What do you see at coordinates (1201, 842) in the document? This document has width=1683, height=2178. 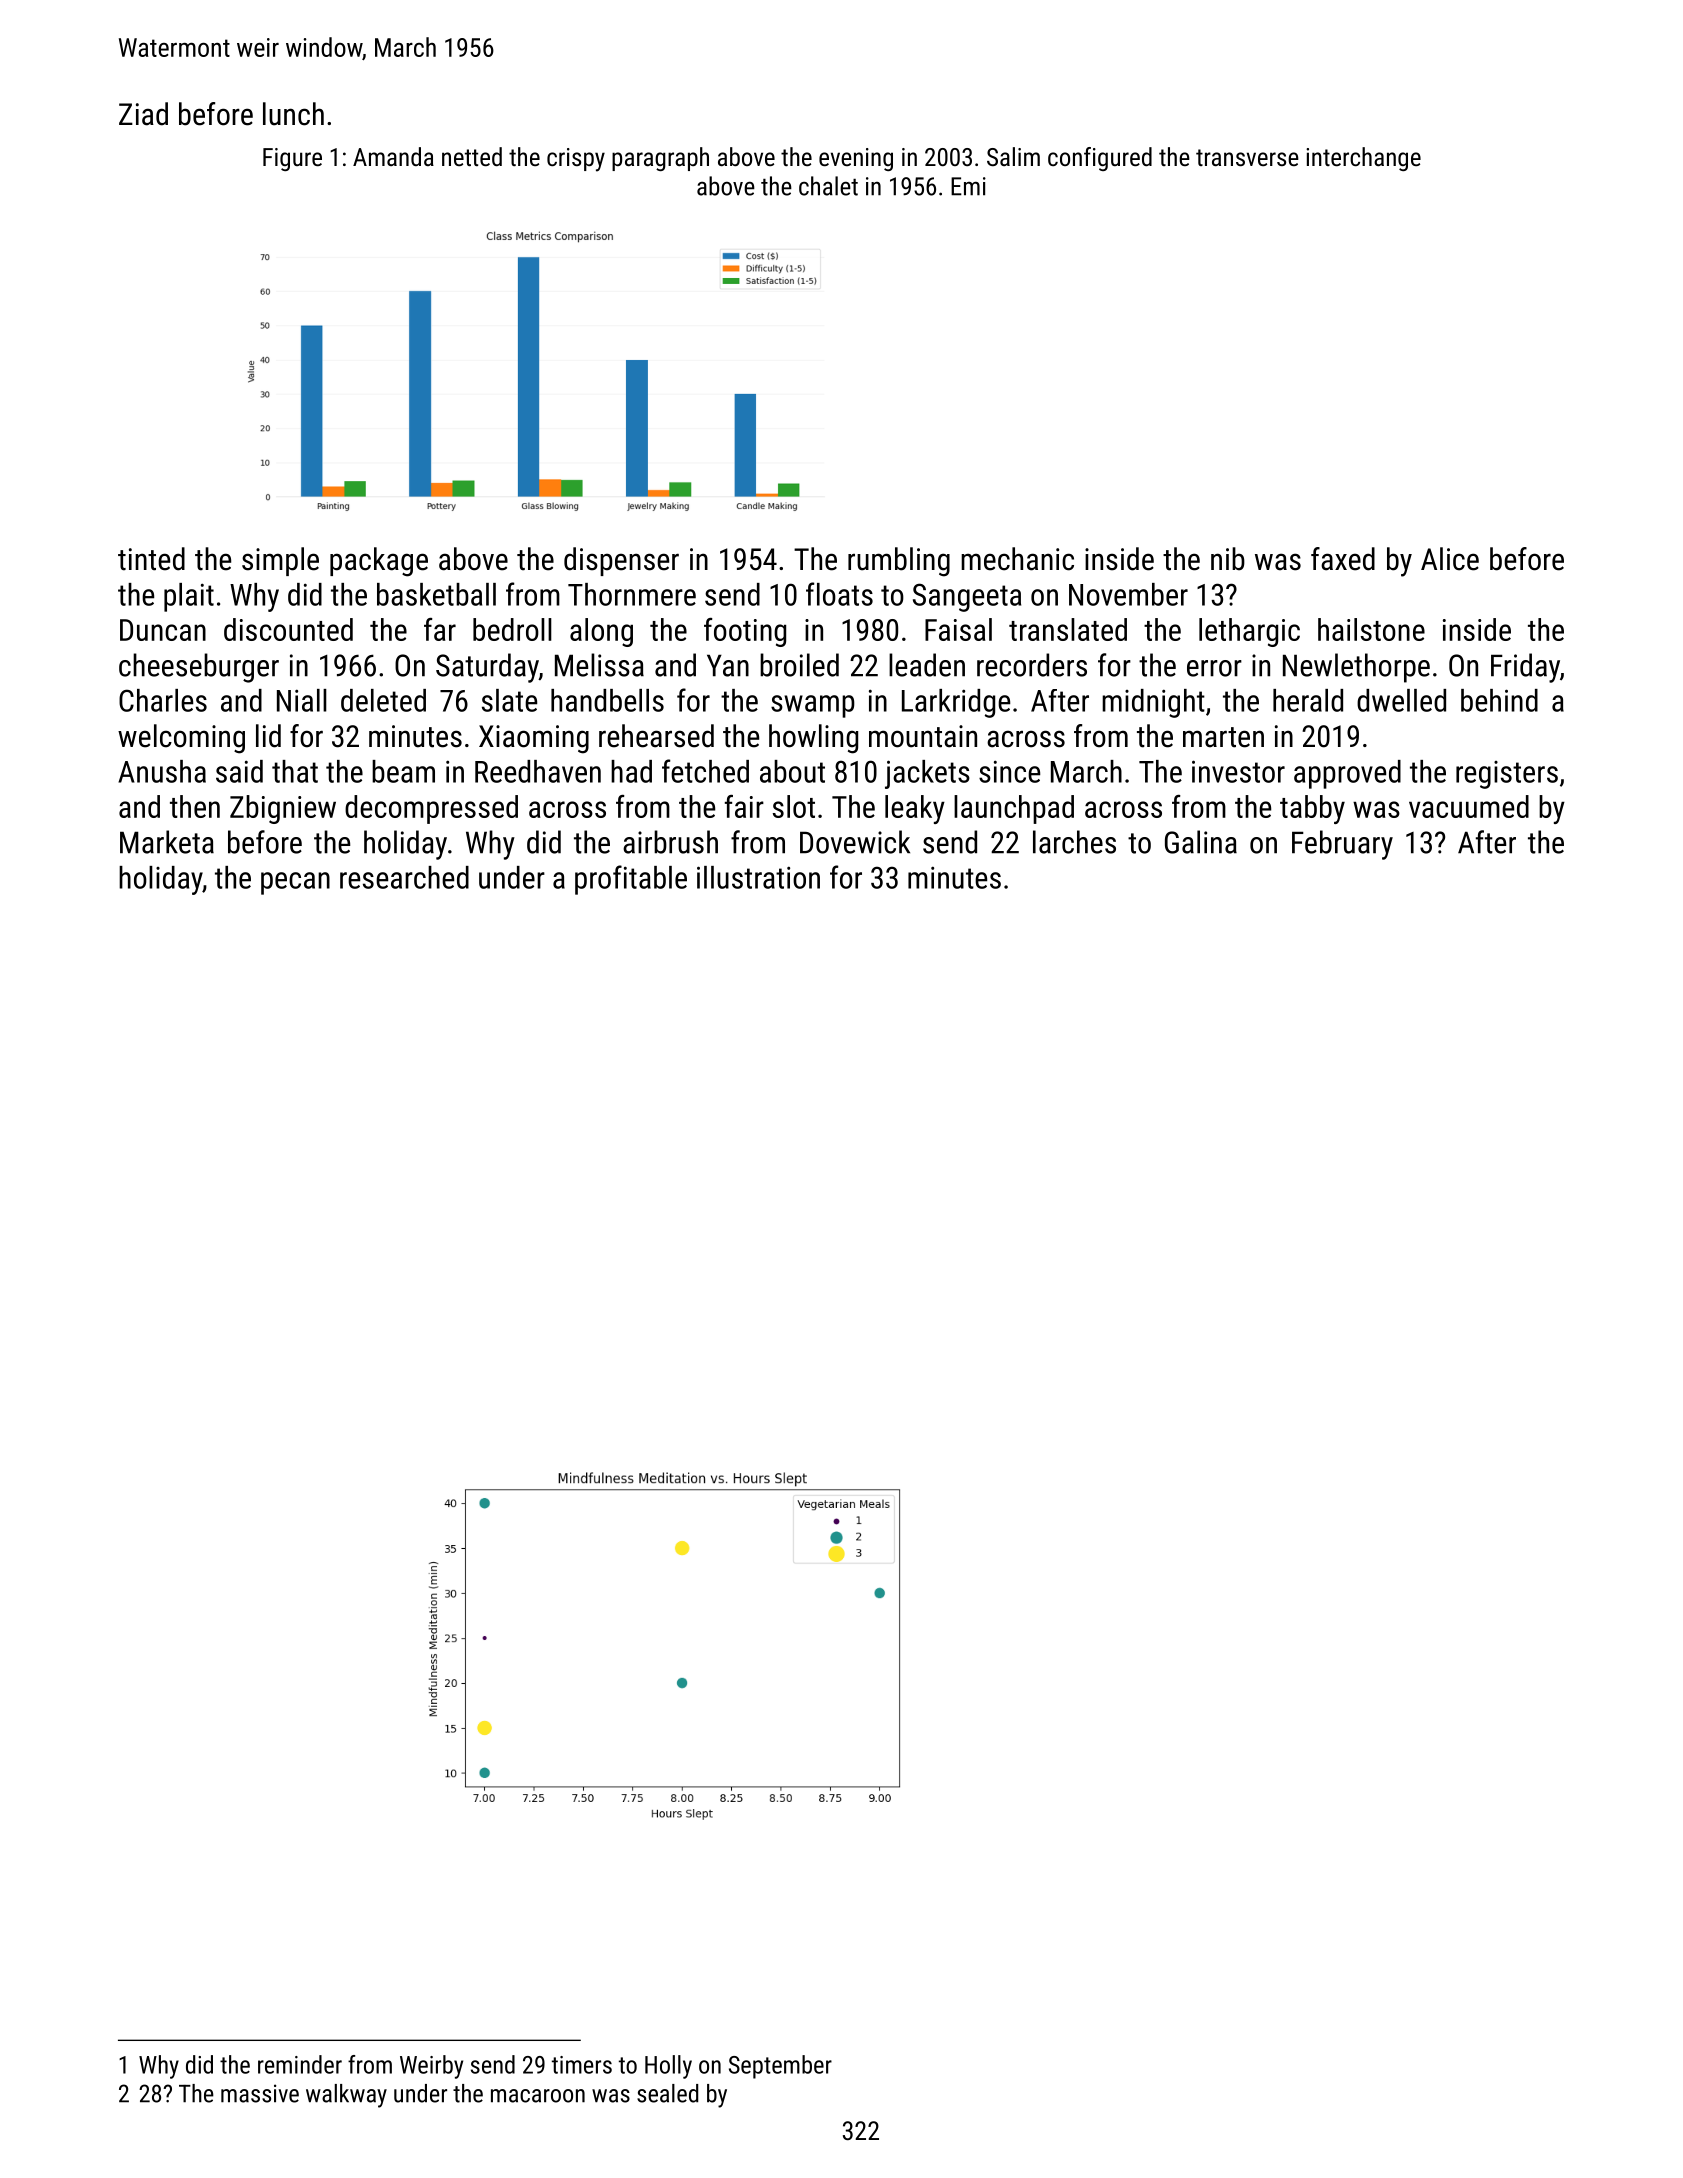 I see `Galina` at bounding box center [1201, 842].
